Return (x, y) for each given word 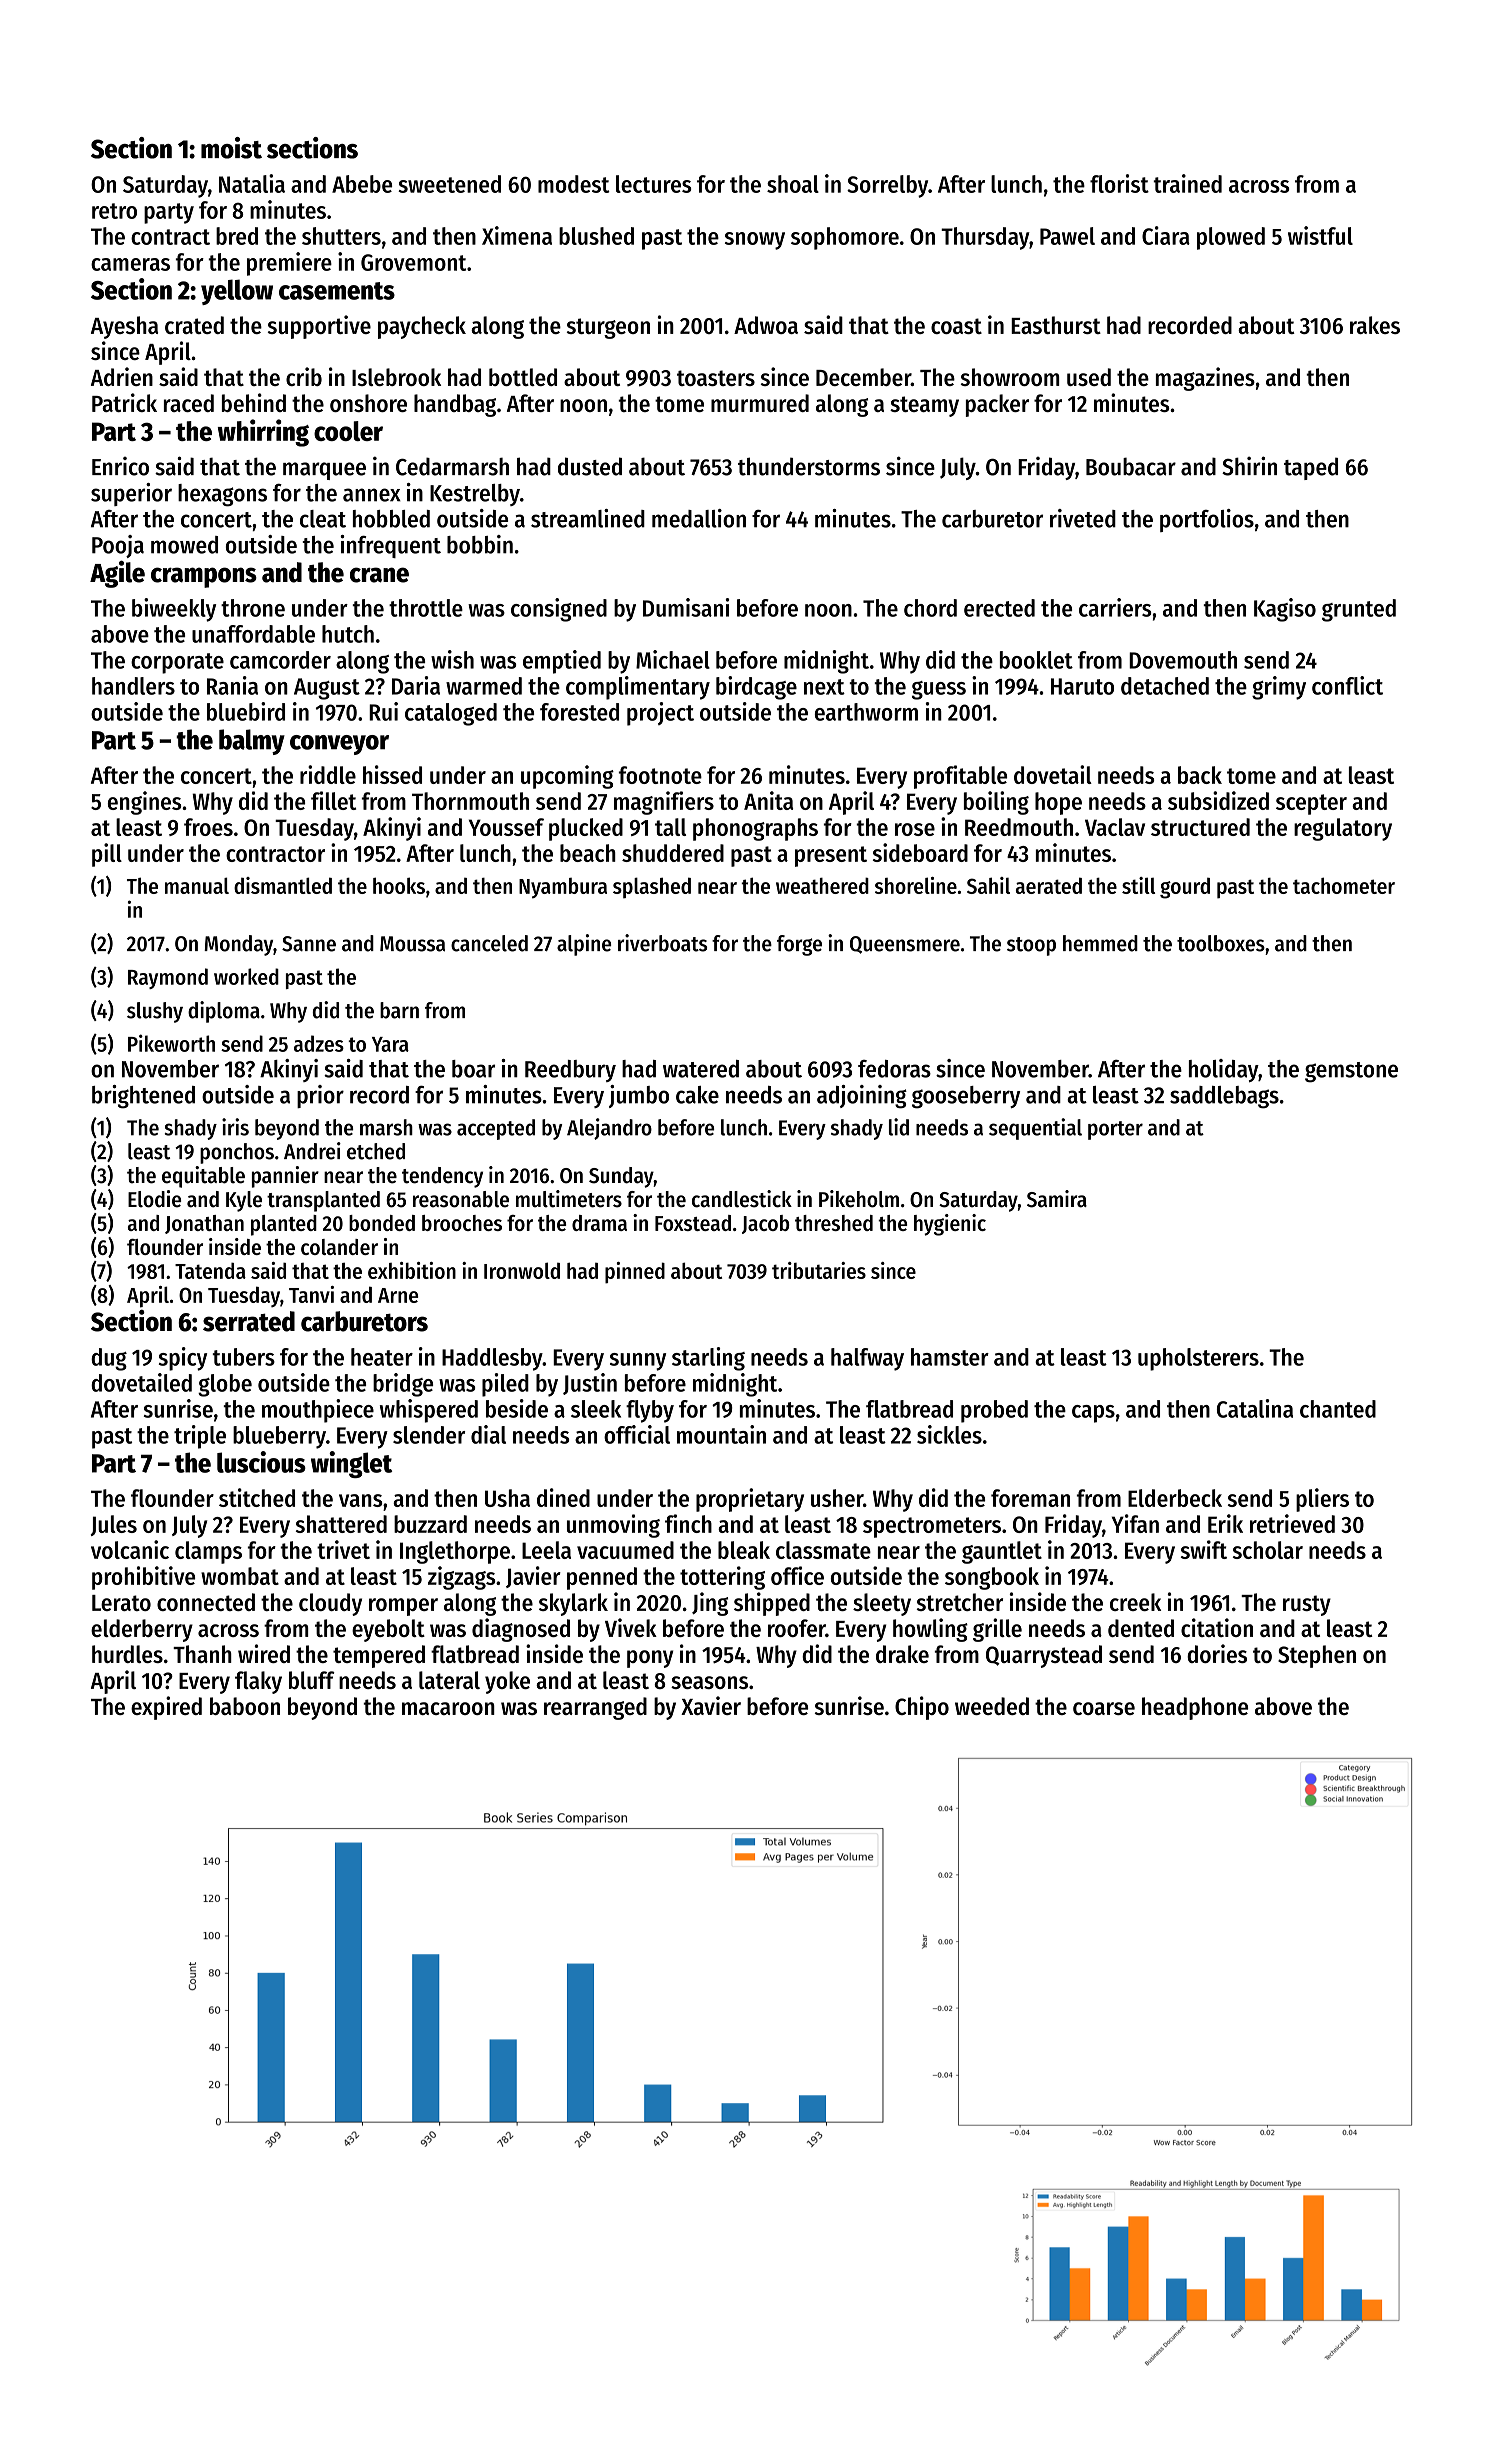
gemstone (1351, 1072)
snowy (755, 241)
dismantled (283, 885)
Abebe (362, 184)
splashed (652, 887)
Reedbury (570, 1071)
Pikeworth (171, 1043)
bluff (312, 1680)
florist (1119, 183)
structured (1200, 827)
